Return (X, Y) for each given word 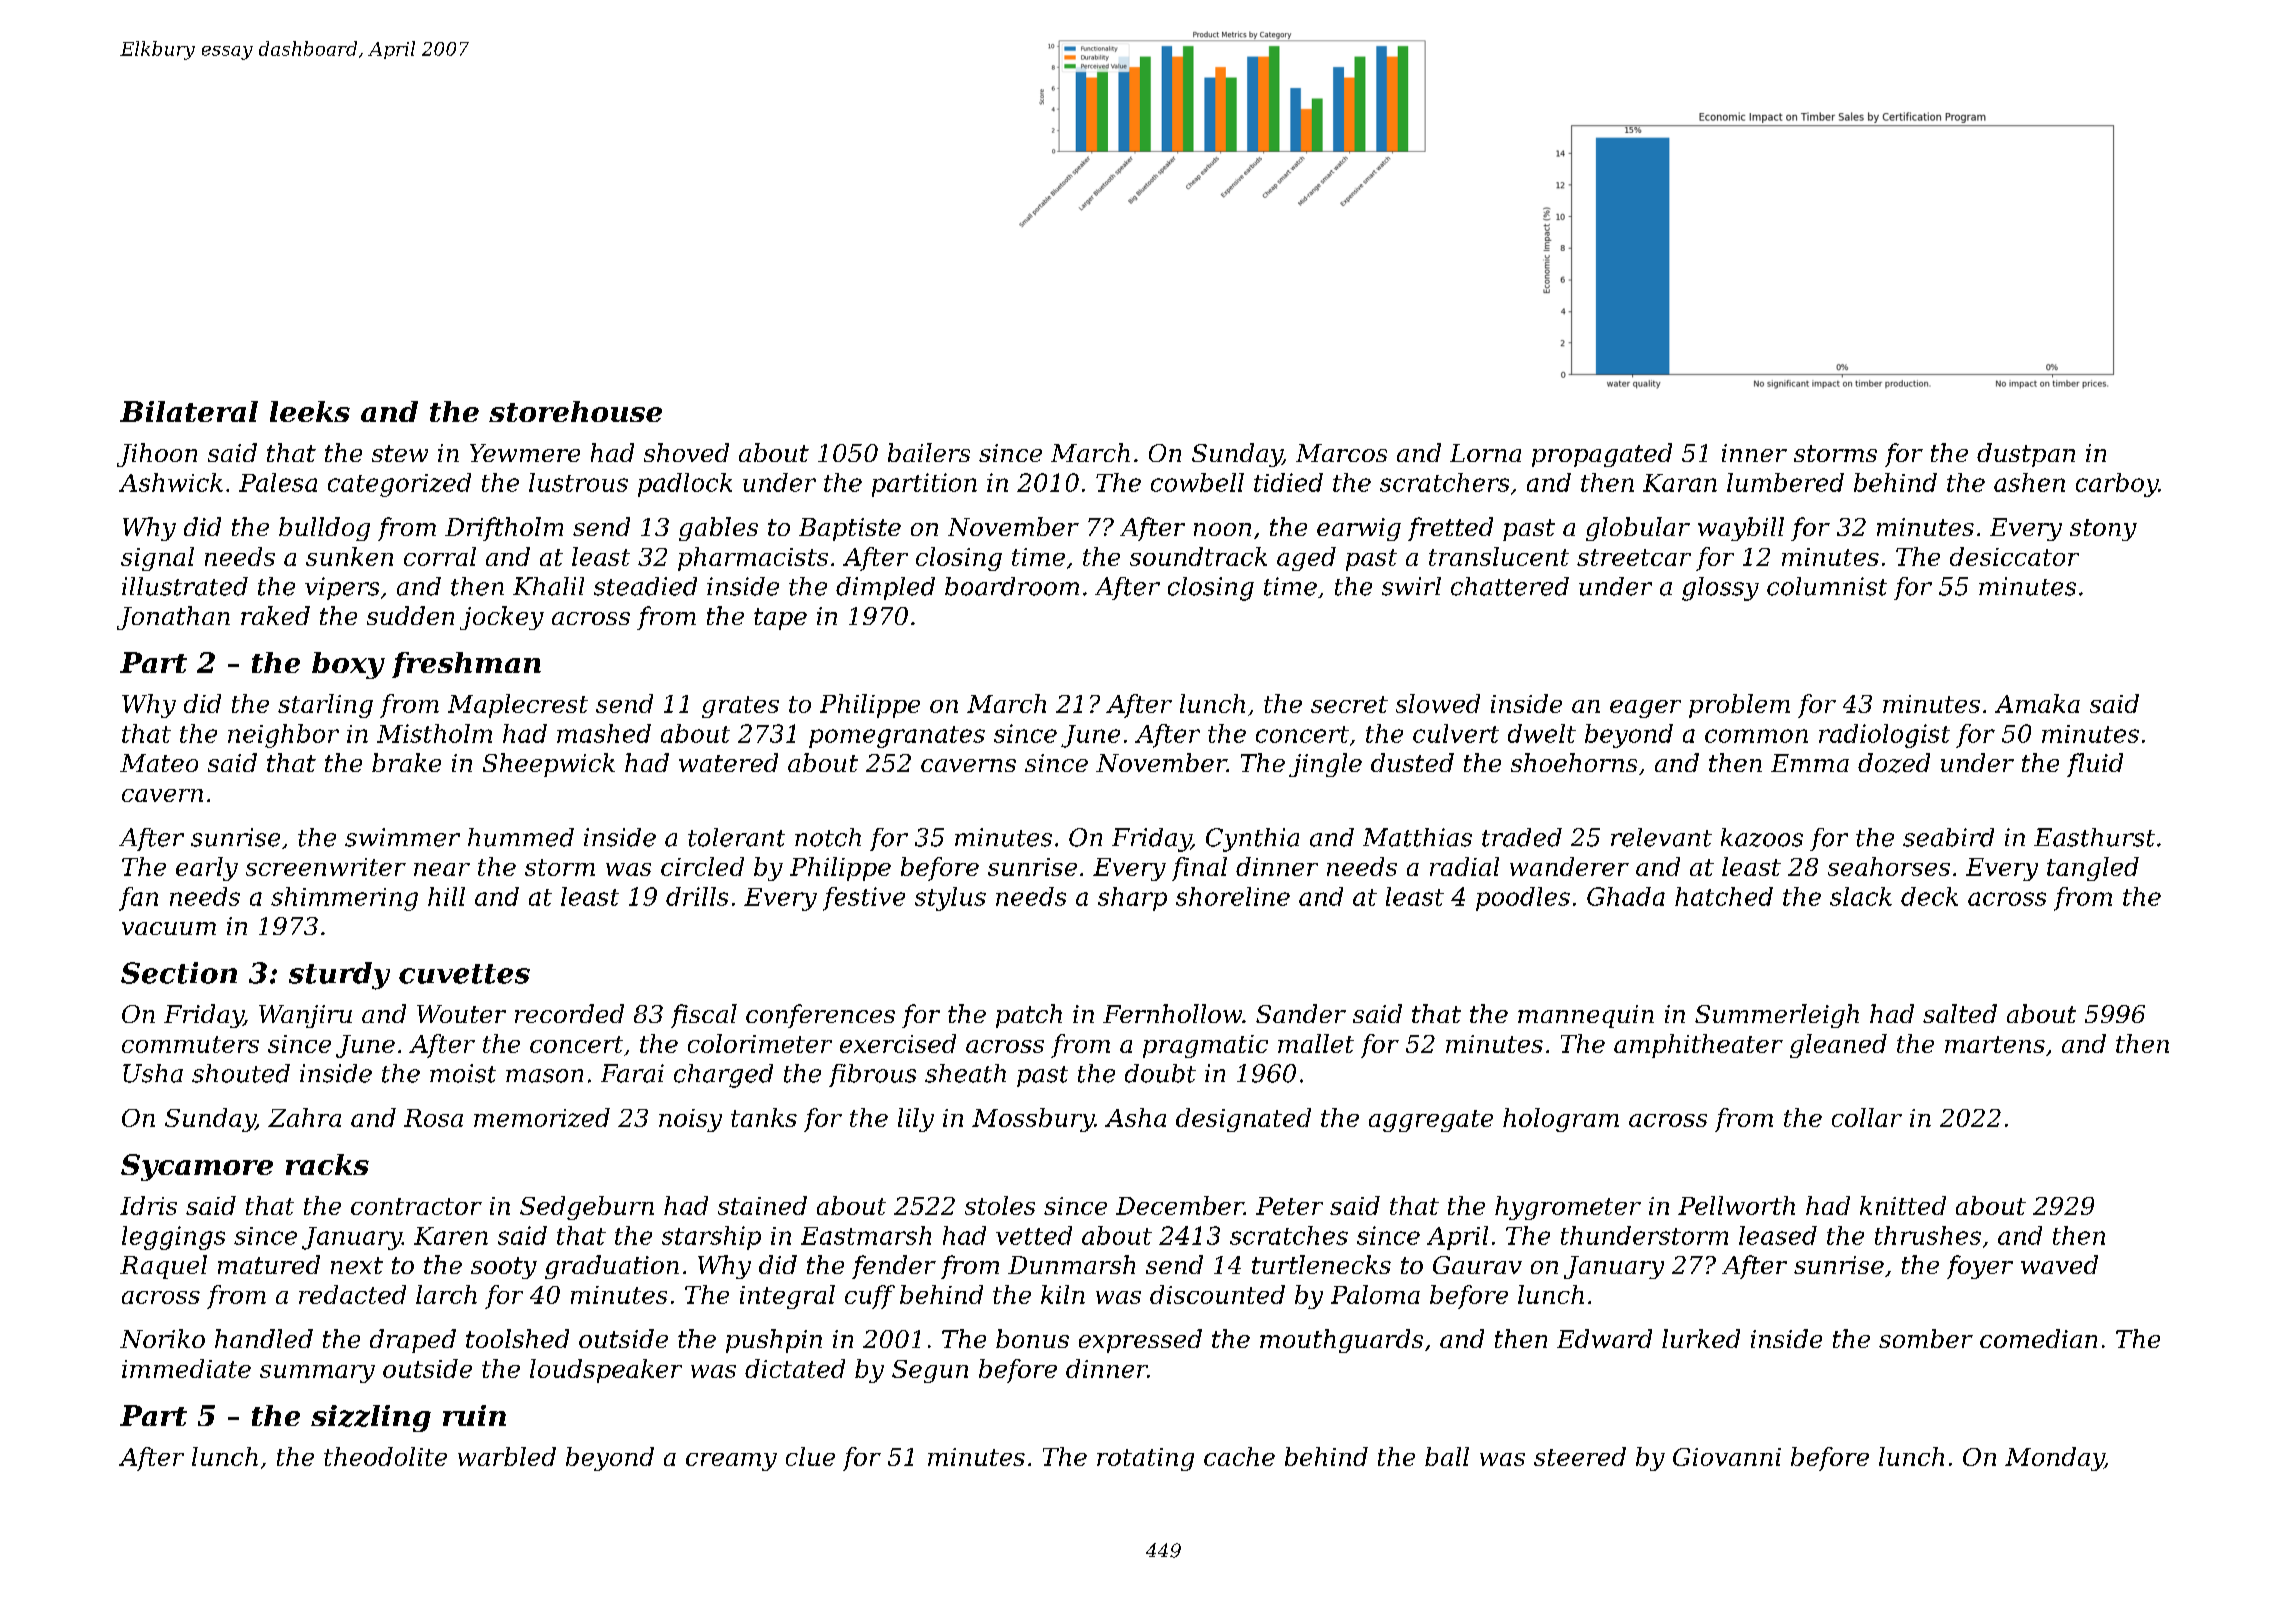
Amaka (2037, 703)
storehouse (575, 411)
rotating (1145, 1459)
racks (327, 1164)
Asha (1135, 1117)
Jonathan (173, 618)
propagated (1602, 455)
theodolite (385, 1456)
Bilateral (189, 411)
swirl (1411, 586)
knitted (1903, 1205)
